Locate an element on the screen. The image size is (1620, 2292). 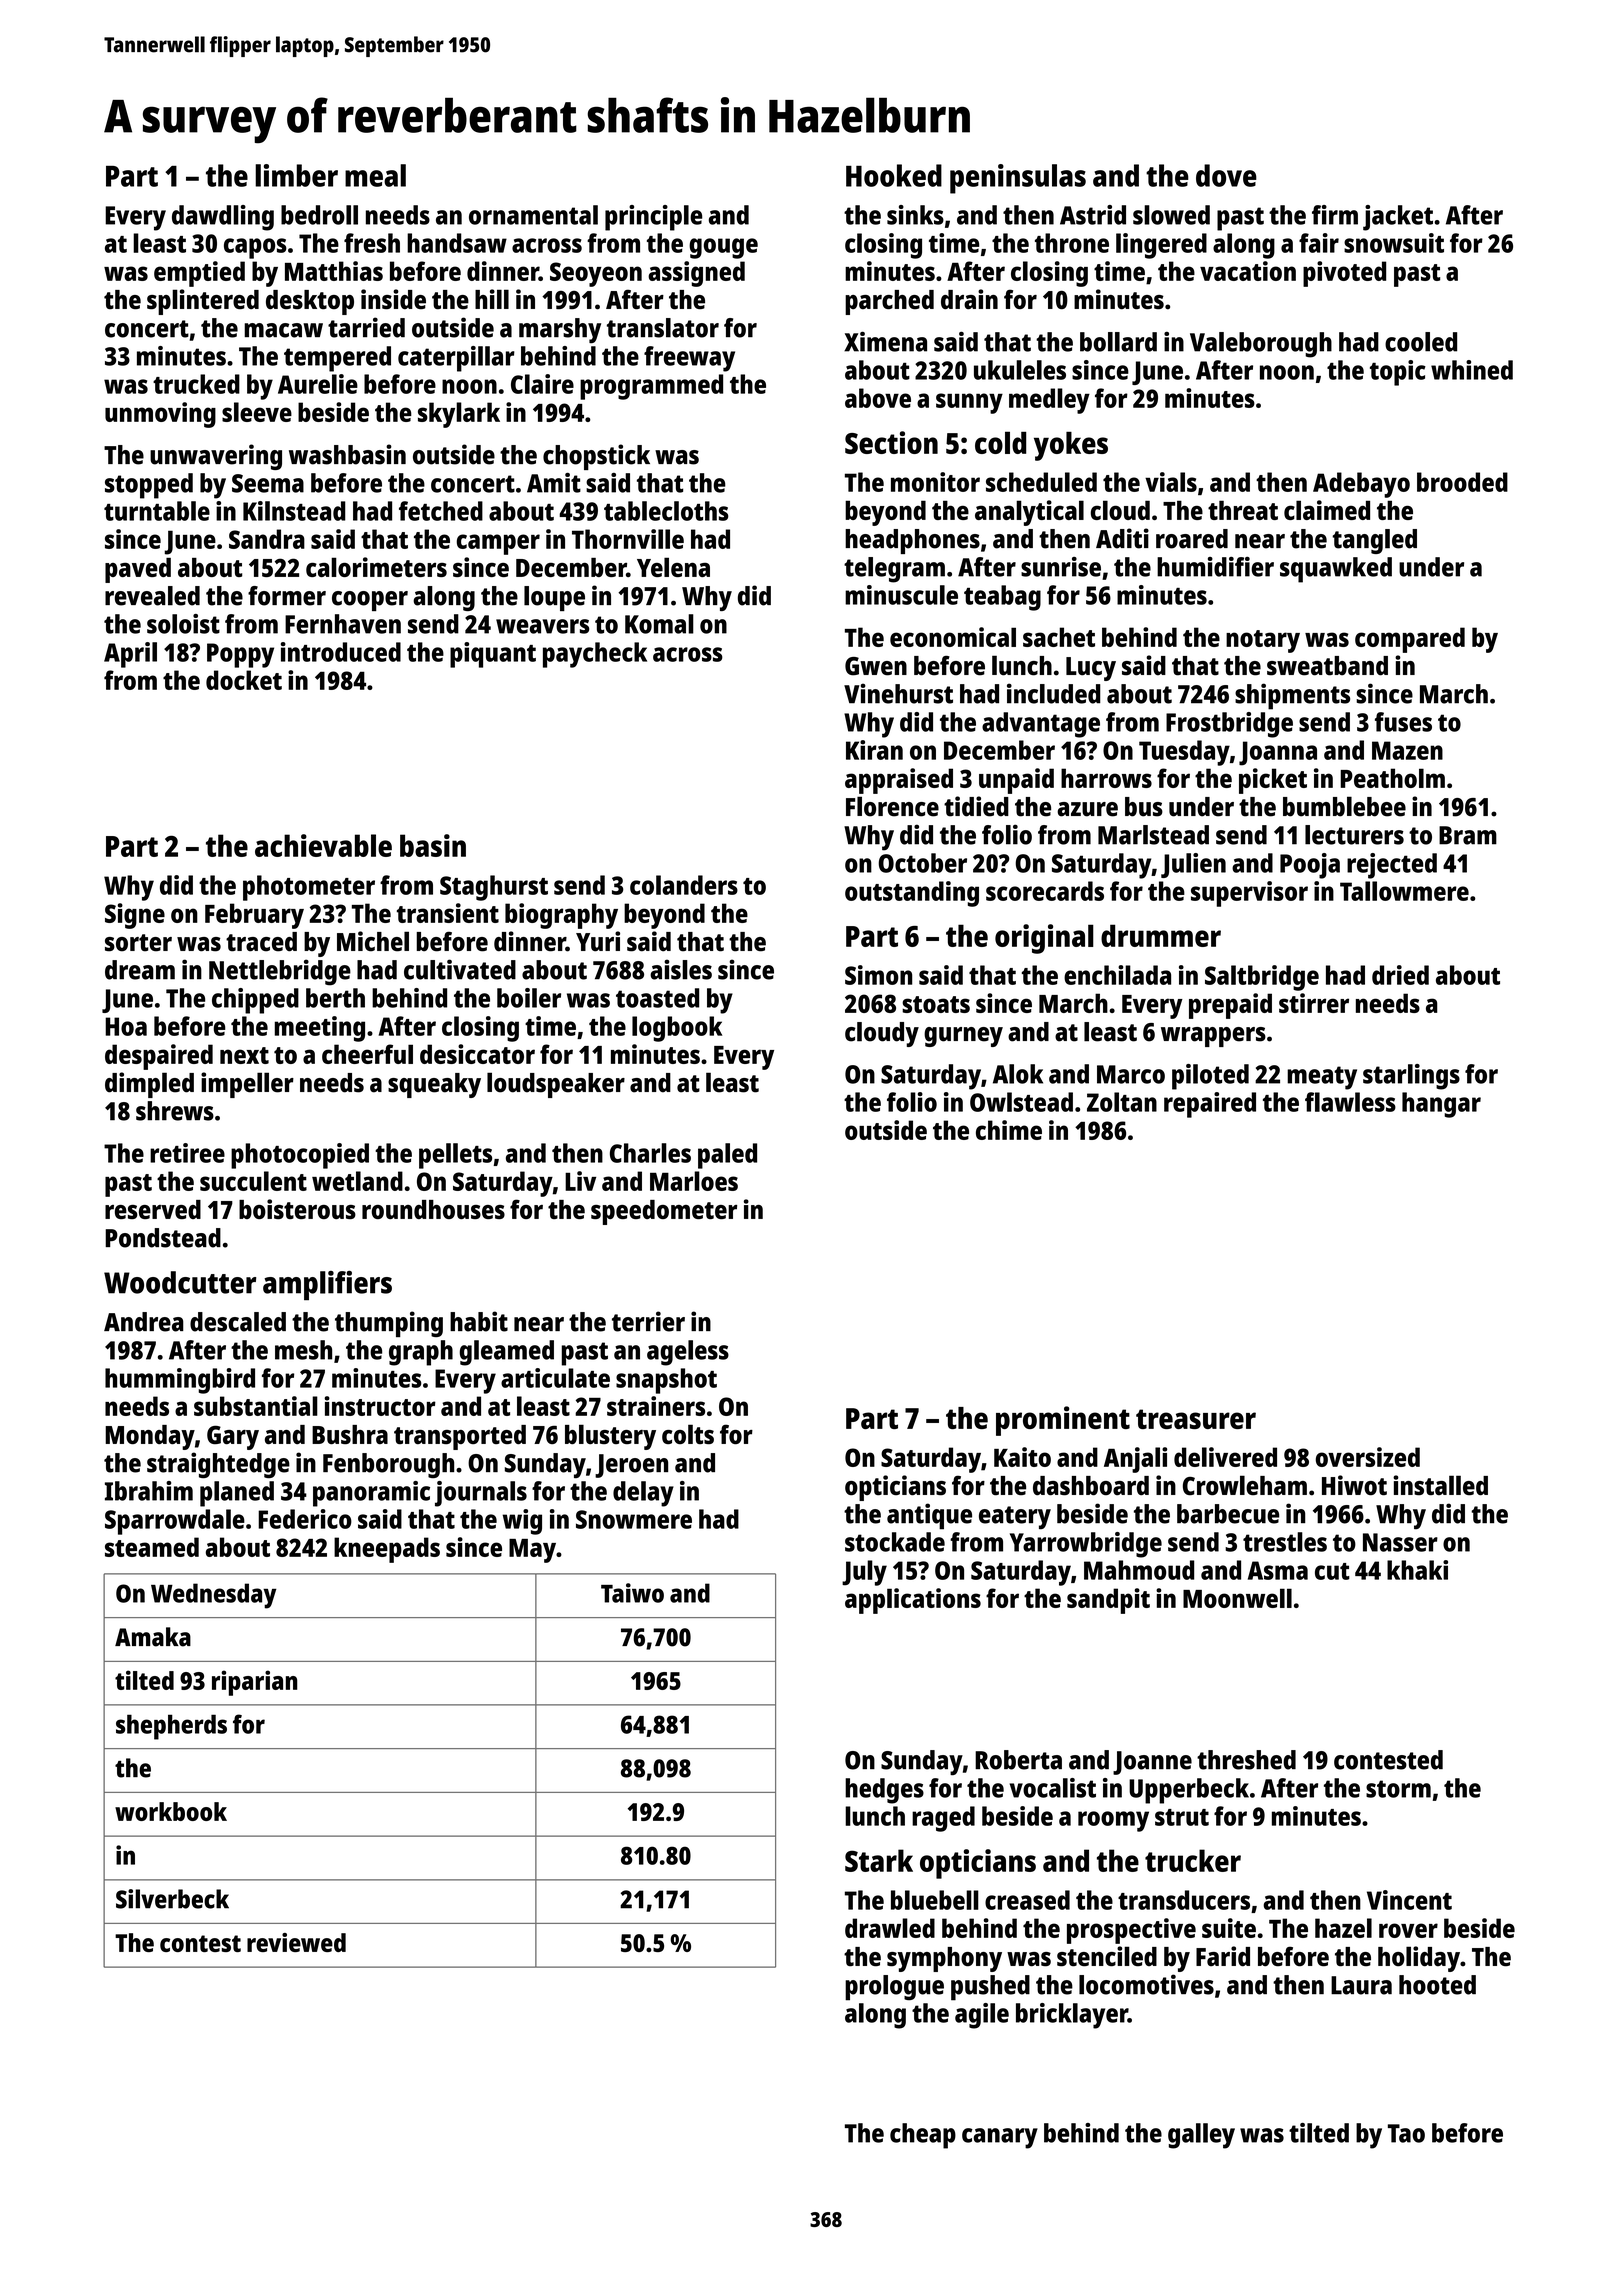
Zoltan is located at coordinates (1122, 1102).
